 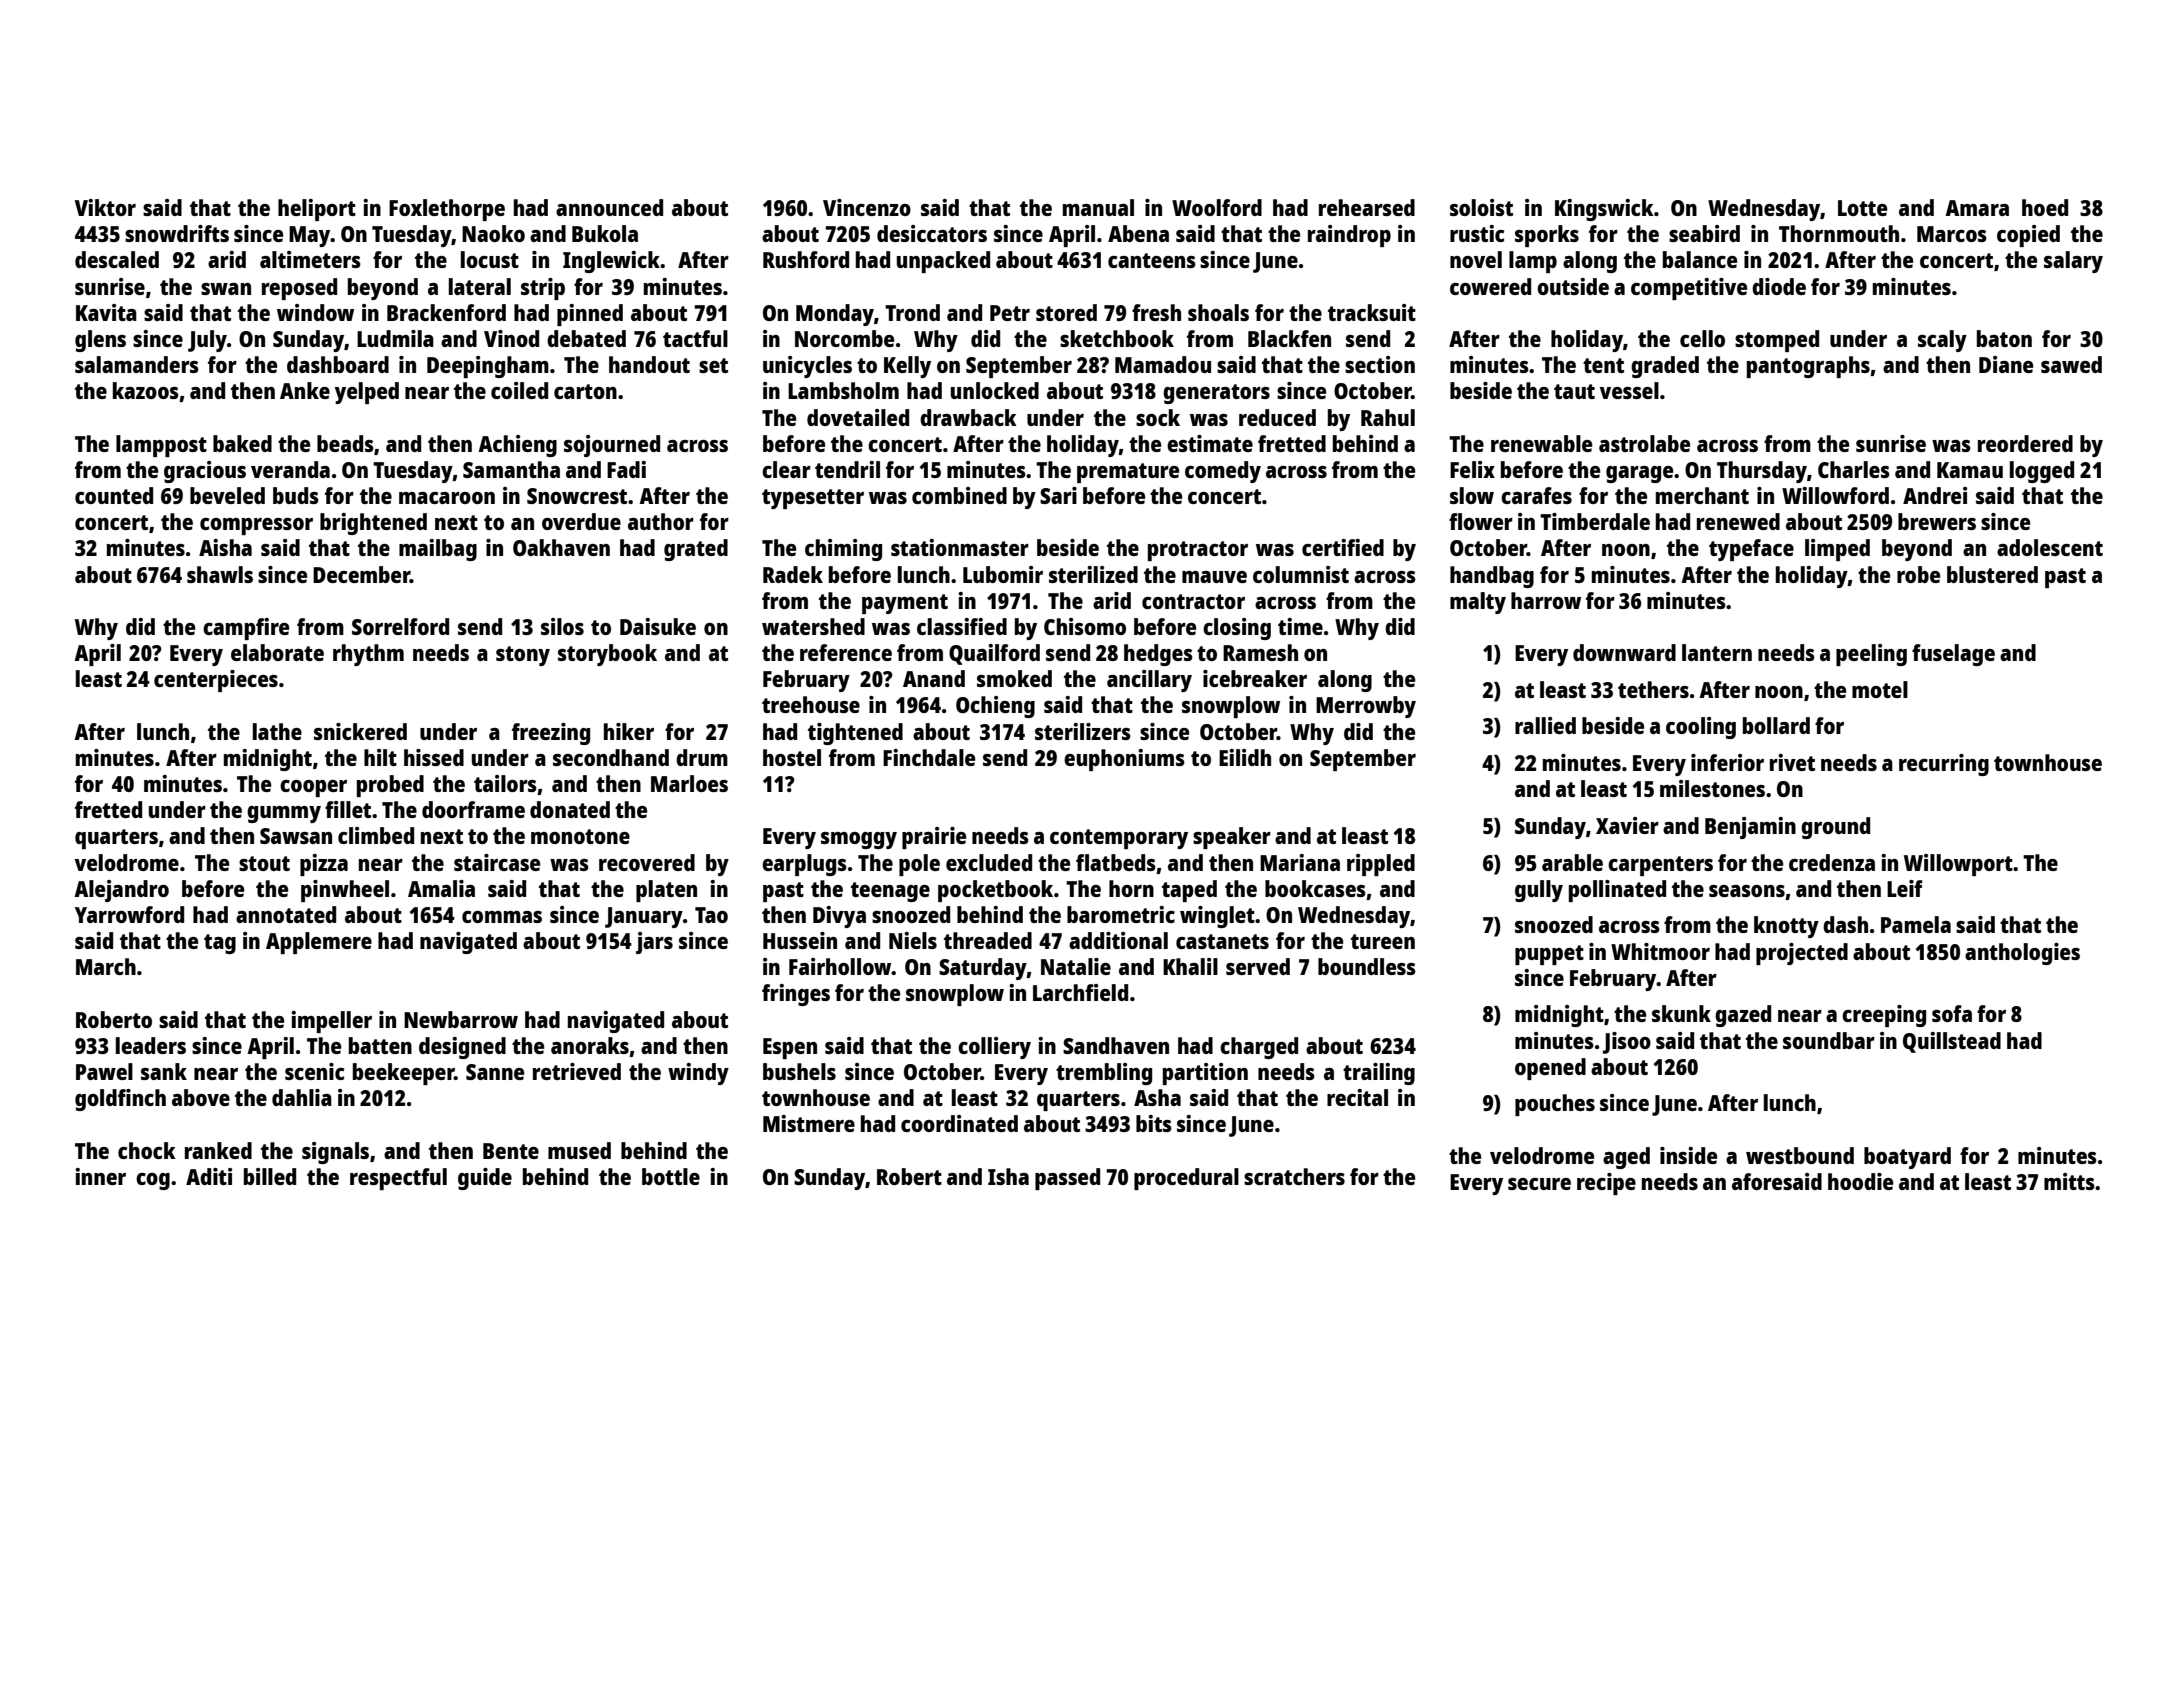 What do you see at coordinates (1383, 941) in the screenshot?
I see `tureen` at bounding box center [1383, 941].
